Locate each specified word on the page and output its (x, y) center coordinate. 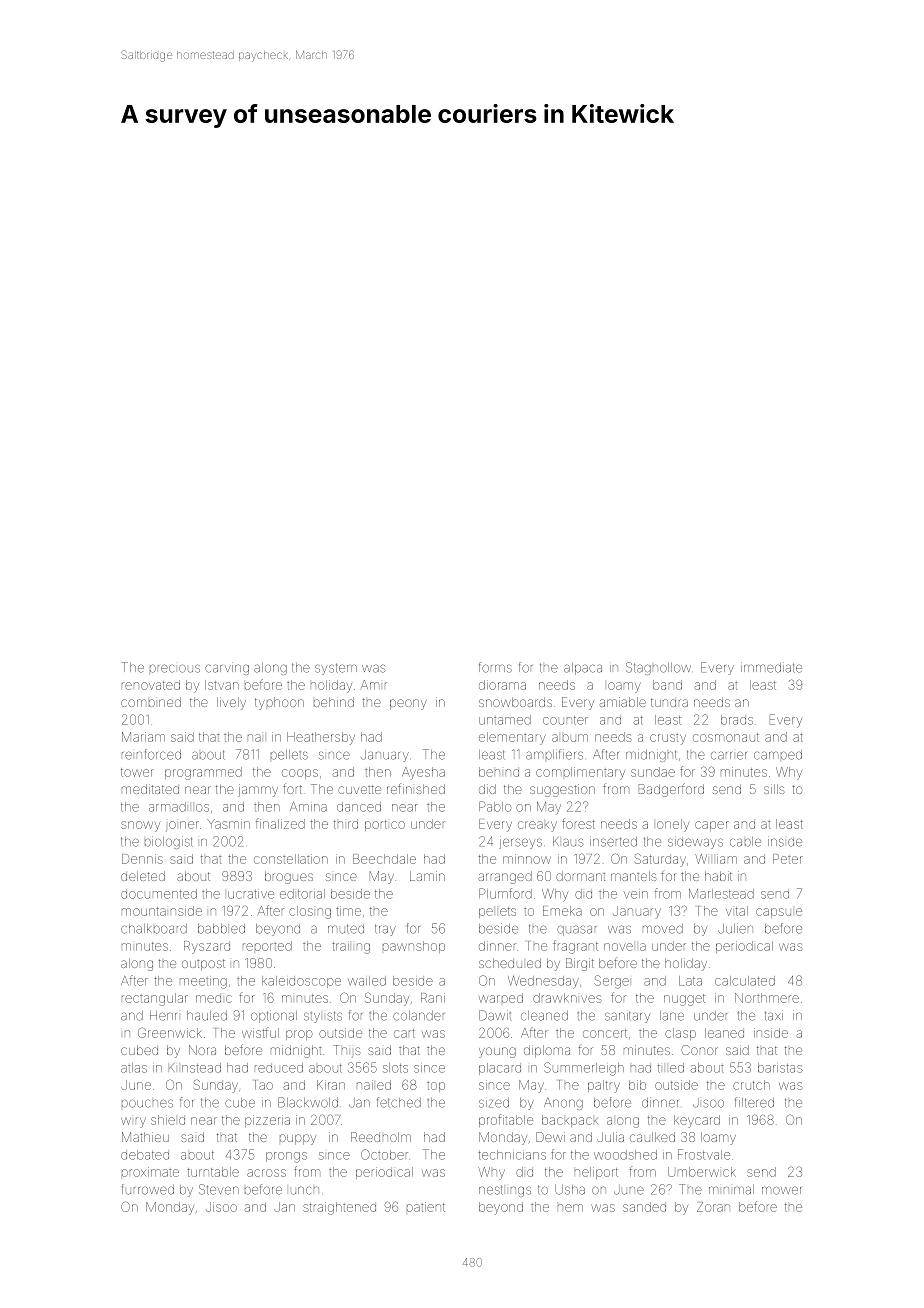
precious (175, 668)
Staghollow (658, 668)
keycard (697, 1121)
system (336, 669)
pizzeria (267, 1121)
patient (426, 1207)
